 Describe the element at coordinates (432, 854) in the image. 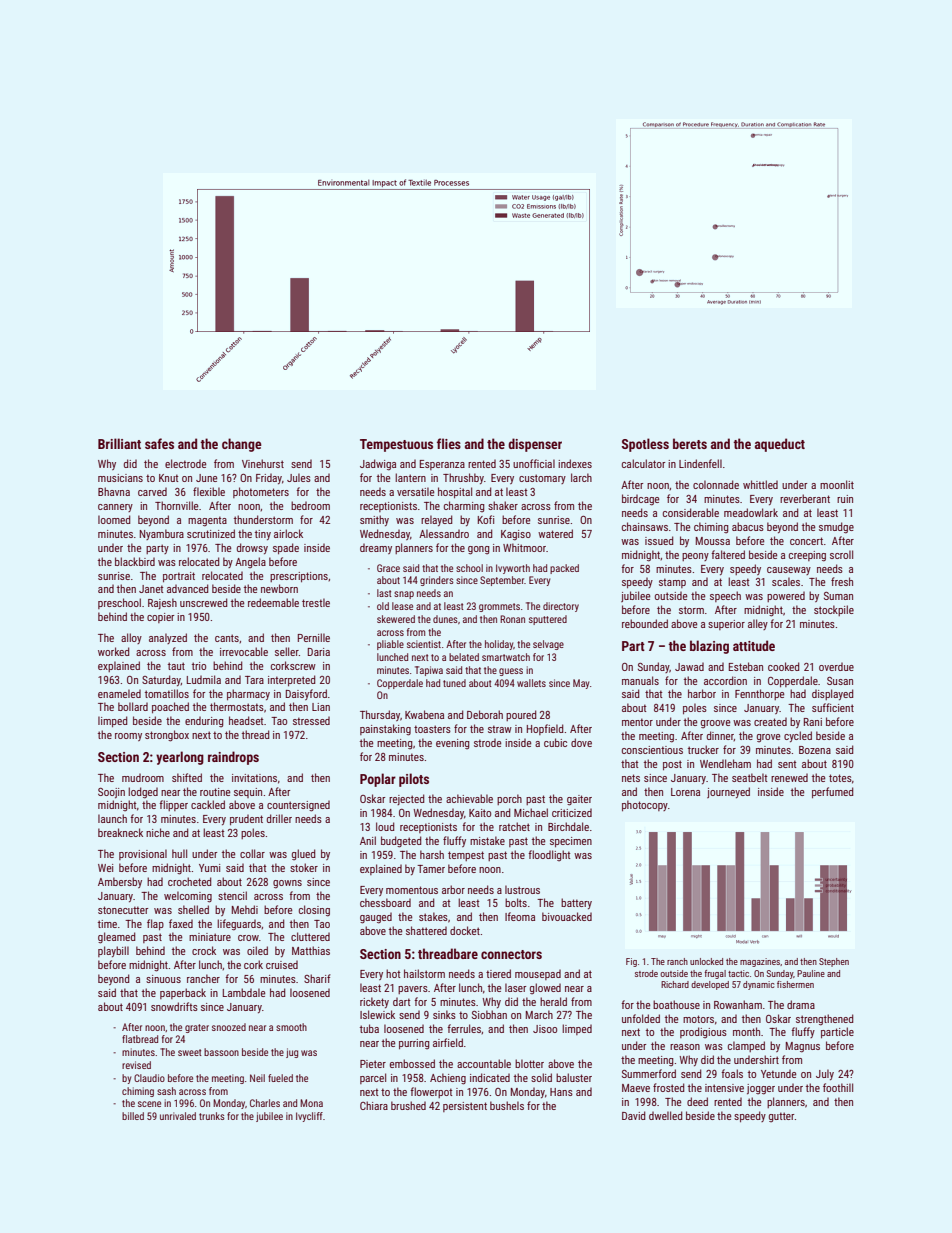

I see `harsh` at that location.
